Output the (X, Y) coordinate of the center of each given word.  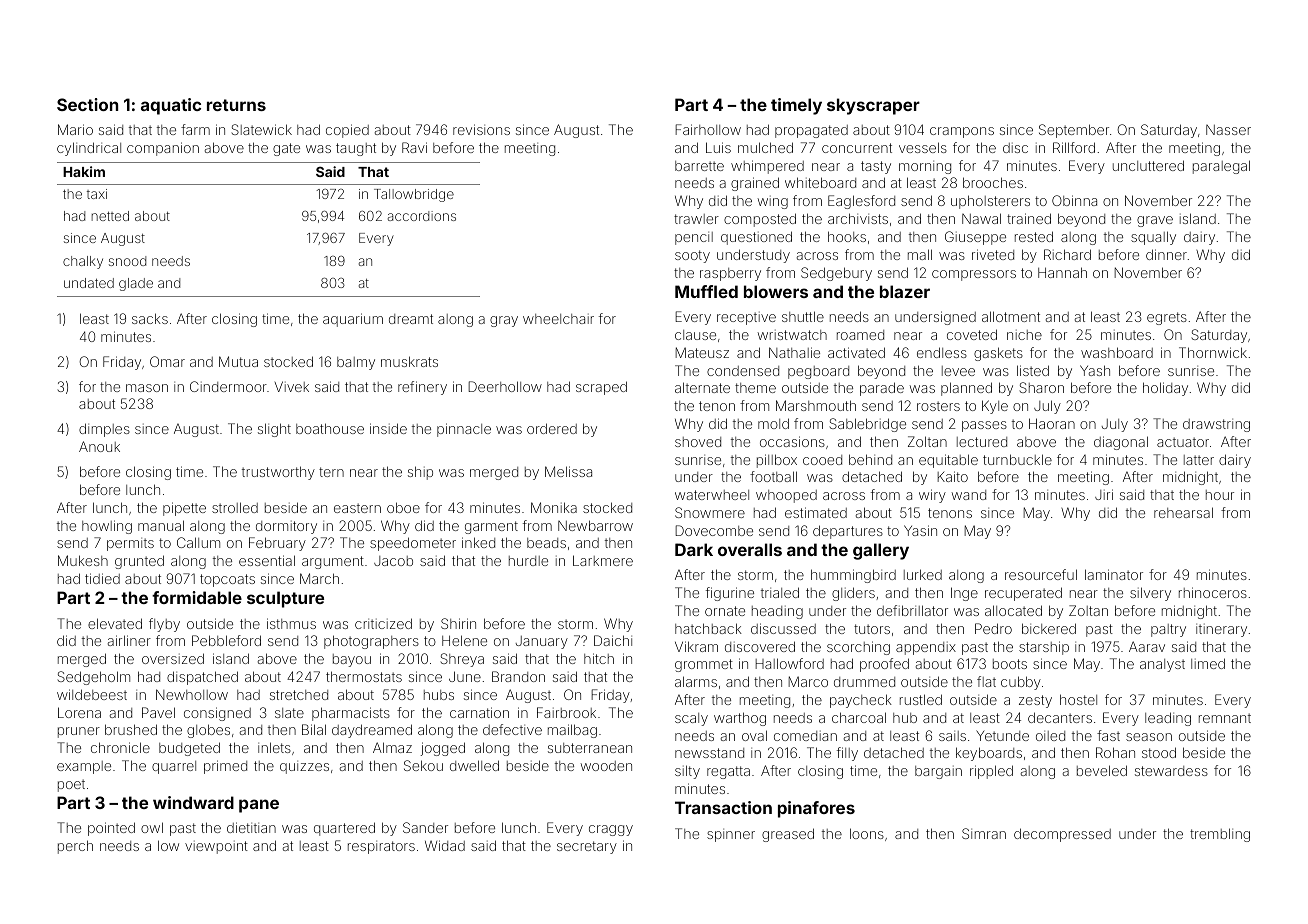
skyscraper (873, 106)
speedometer (413, 544)
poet (71, 785)
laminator (1114, 574)
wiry (932, 496)
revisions (481, 129)
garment (491, 527)
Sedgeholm (94, 678)
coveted (972, 334)
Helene (464, 640)
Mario (75, 129)
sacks (150, 318)
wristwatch (792, 335)
